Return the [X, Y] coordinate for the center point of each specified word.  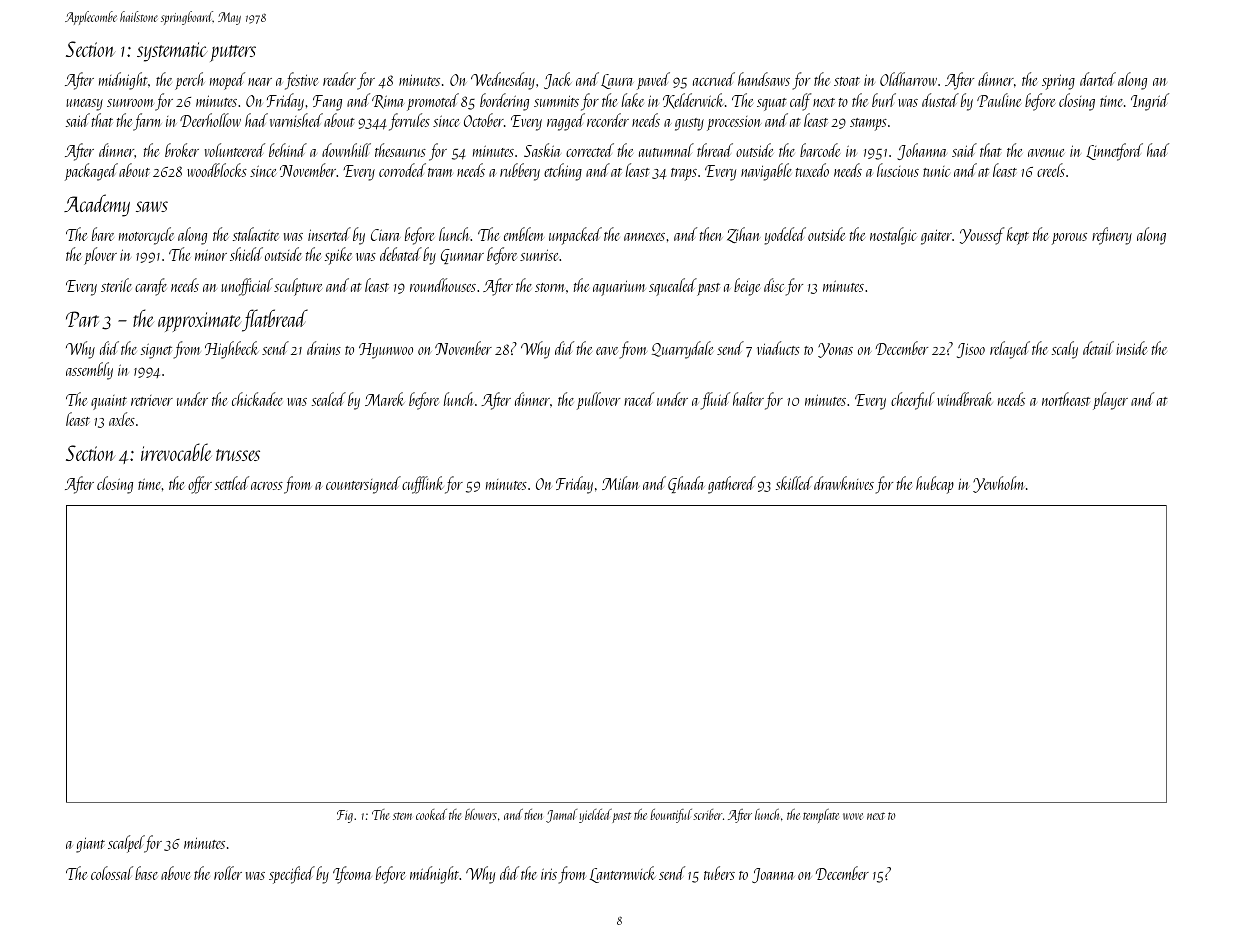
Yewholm [998, 484]
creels [1051, 170]
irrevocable [176, 452]
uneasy [84, 105]
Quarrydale [683, 350]
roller [228, 873]
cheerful [913, 401]
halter [748, 399]
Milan [621, 483]
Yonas [835, 350]
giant [90, 845]
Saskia [542, 150]
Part [82, 319]
